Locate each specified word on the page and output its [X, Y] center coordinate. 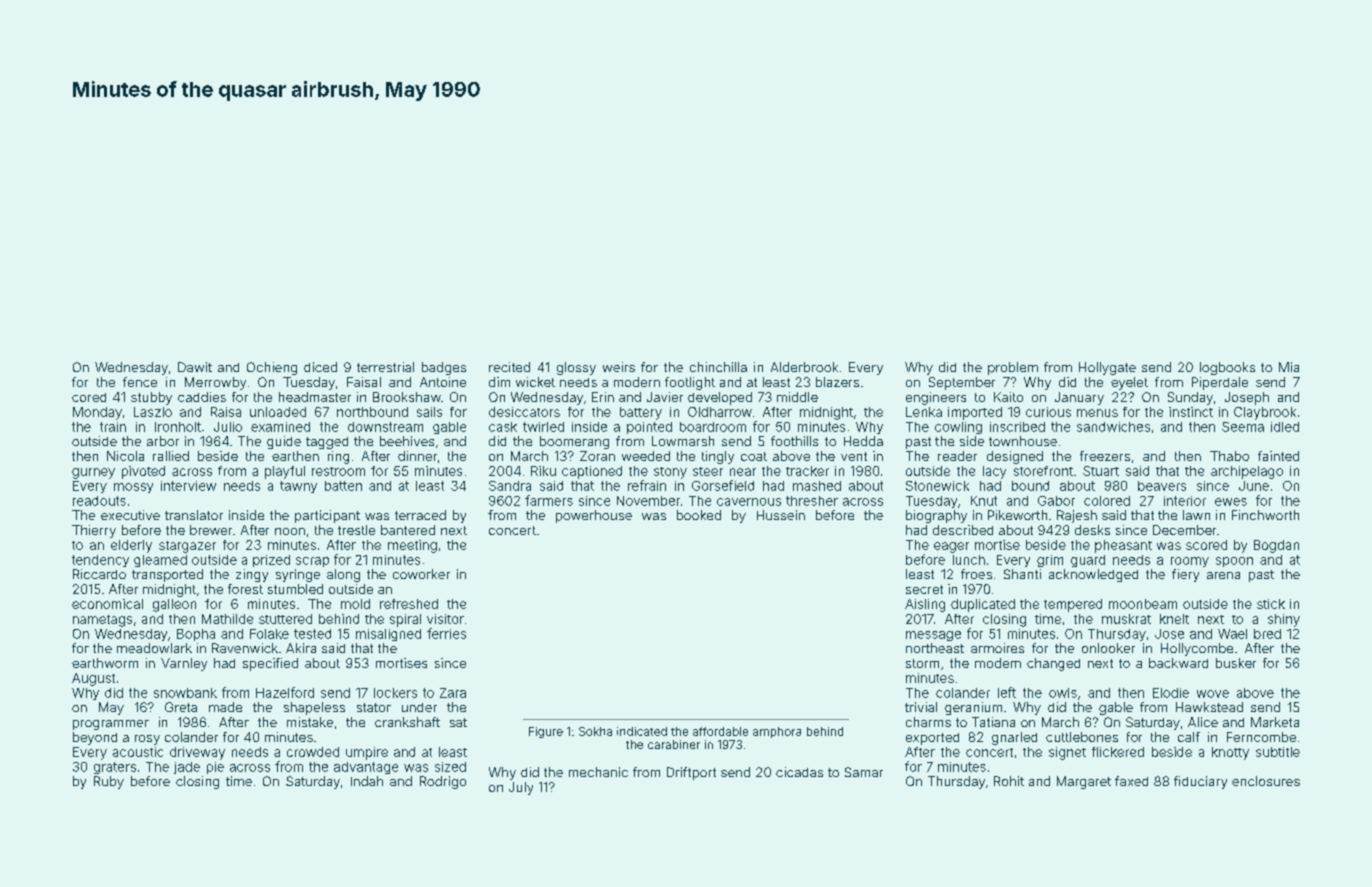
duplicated [983, 605]
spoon [1234, 562]
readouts [99, 501]
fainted [1278, 456]
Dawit [195, 367]
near [743, 472]
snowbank [185, 693]
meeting [412, 546]
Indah [367, 781]
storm [922, 663]
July [521, 788]
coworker [421, 574]
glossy [576, 368]
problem [1013, 368]
